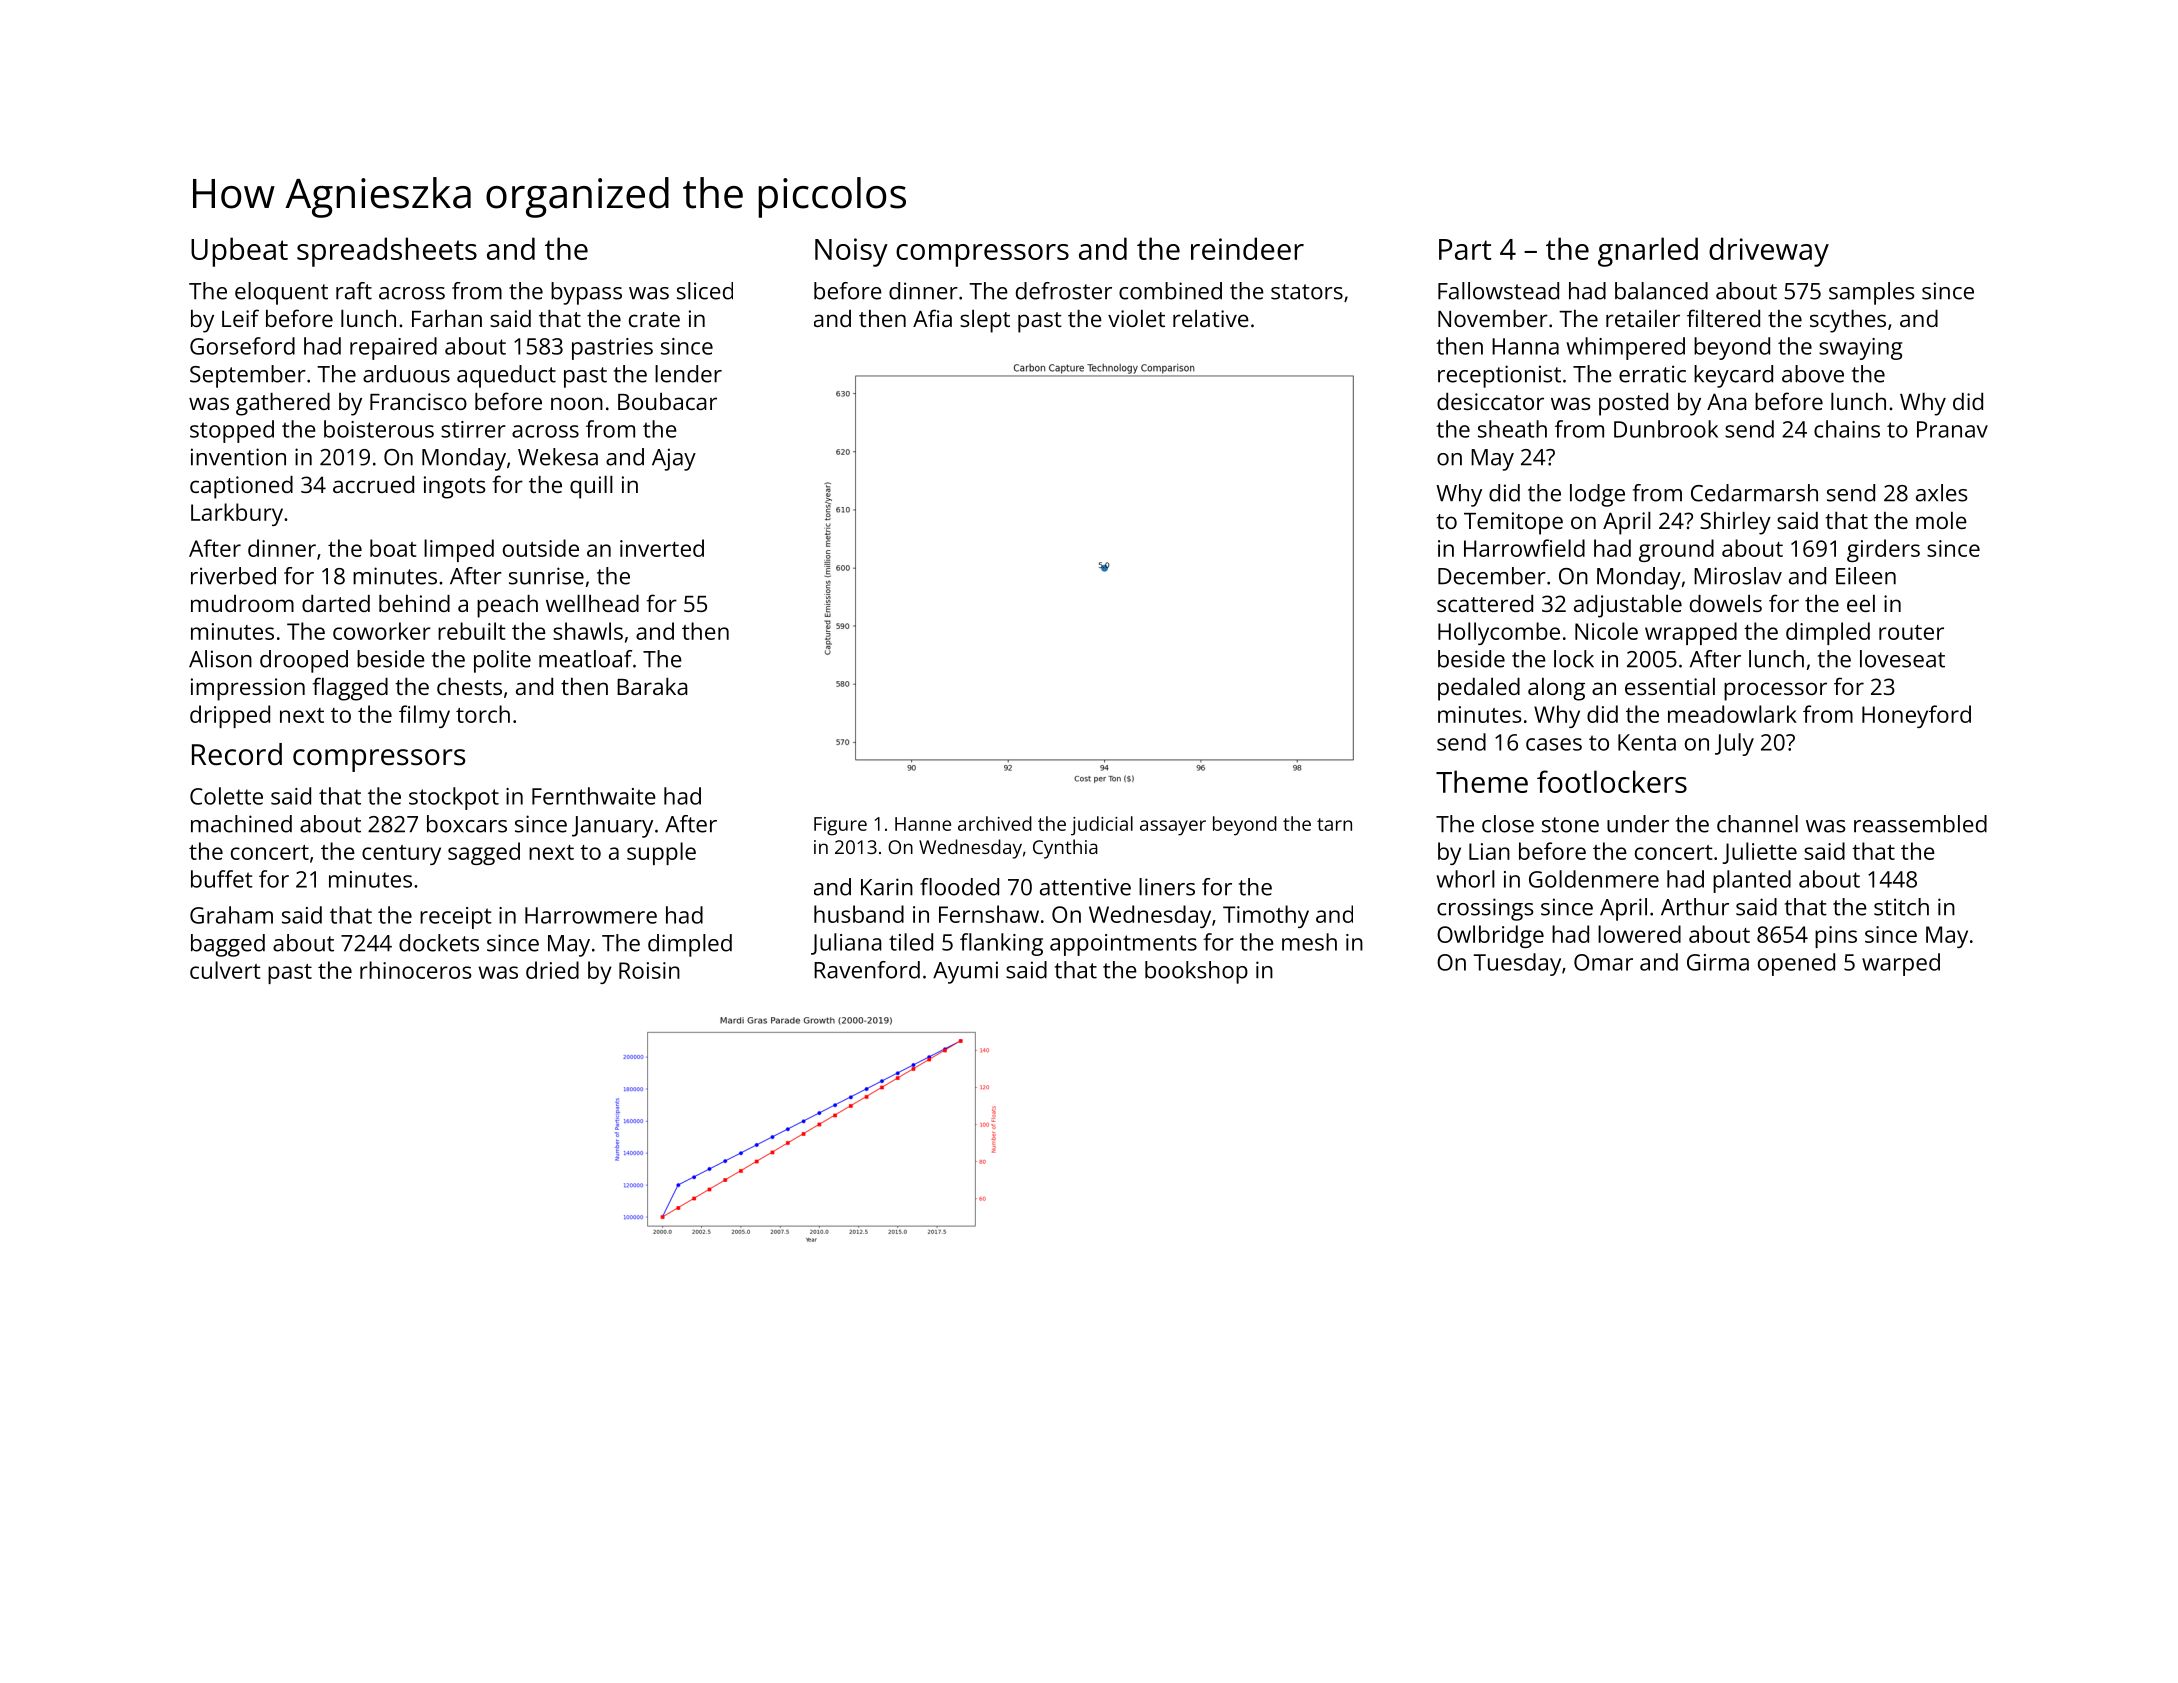  What do you see at coordinates (667, 401) in the page?
I see `Boubacar` at bounding box center [667, 401].
